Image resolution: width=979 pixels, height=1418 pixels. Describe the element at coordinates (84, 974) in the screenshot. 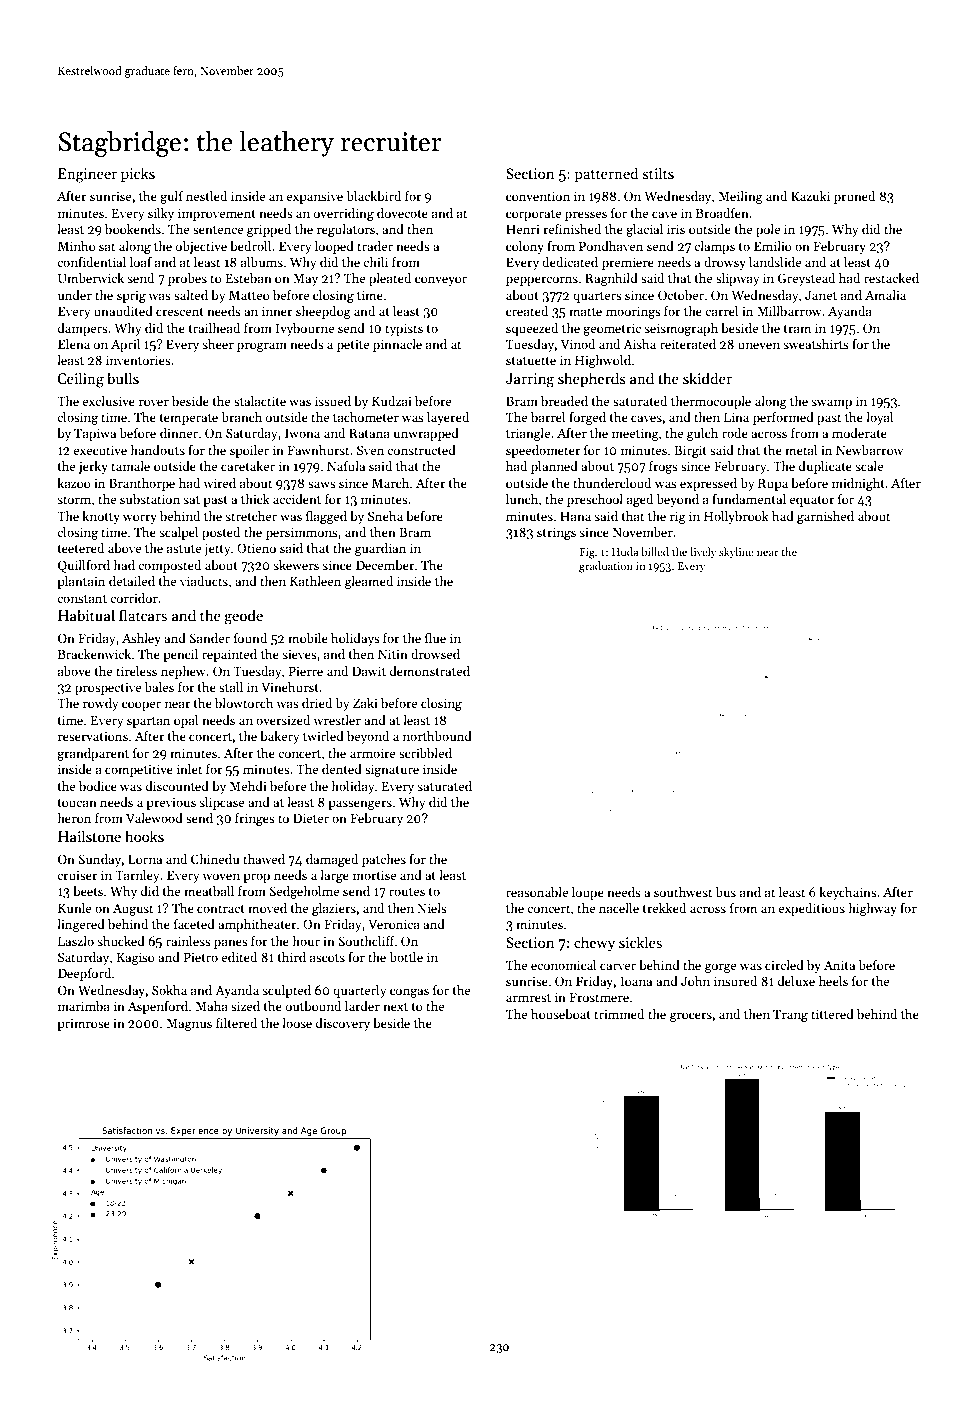

I see `Deepford` at that location.
